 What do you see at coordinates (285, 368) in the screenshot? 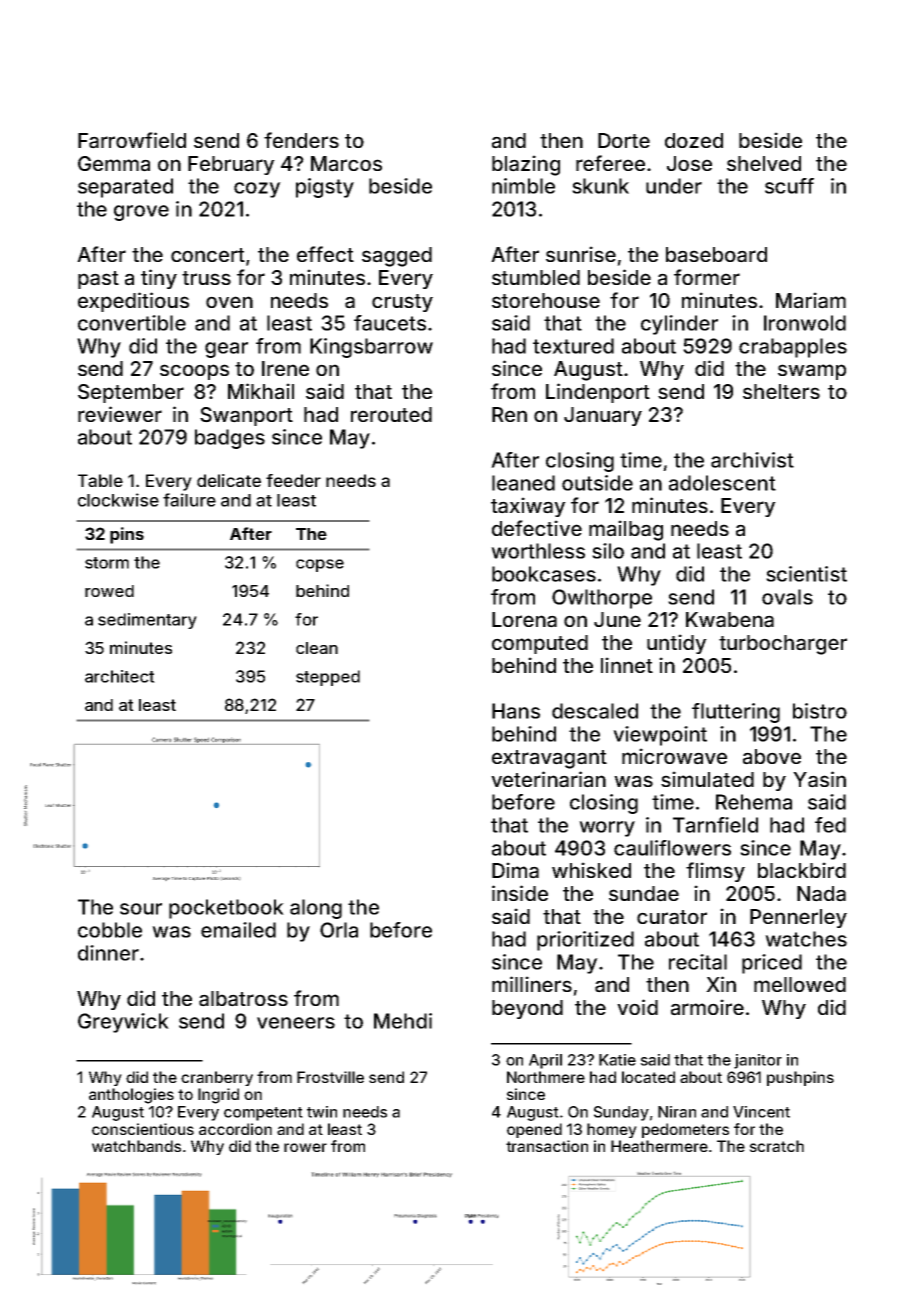
I see `Irene` at bounding box center [285, 368].
